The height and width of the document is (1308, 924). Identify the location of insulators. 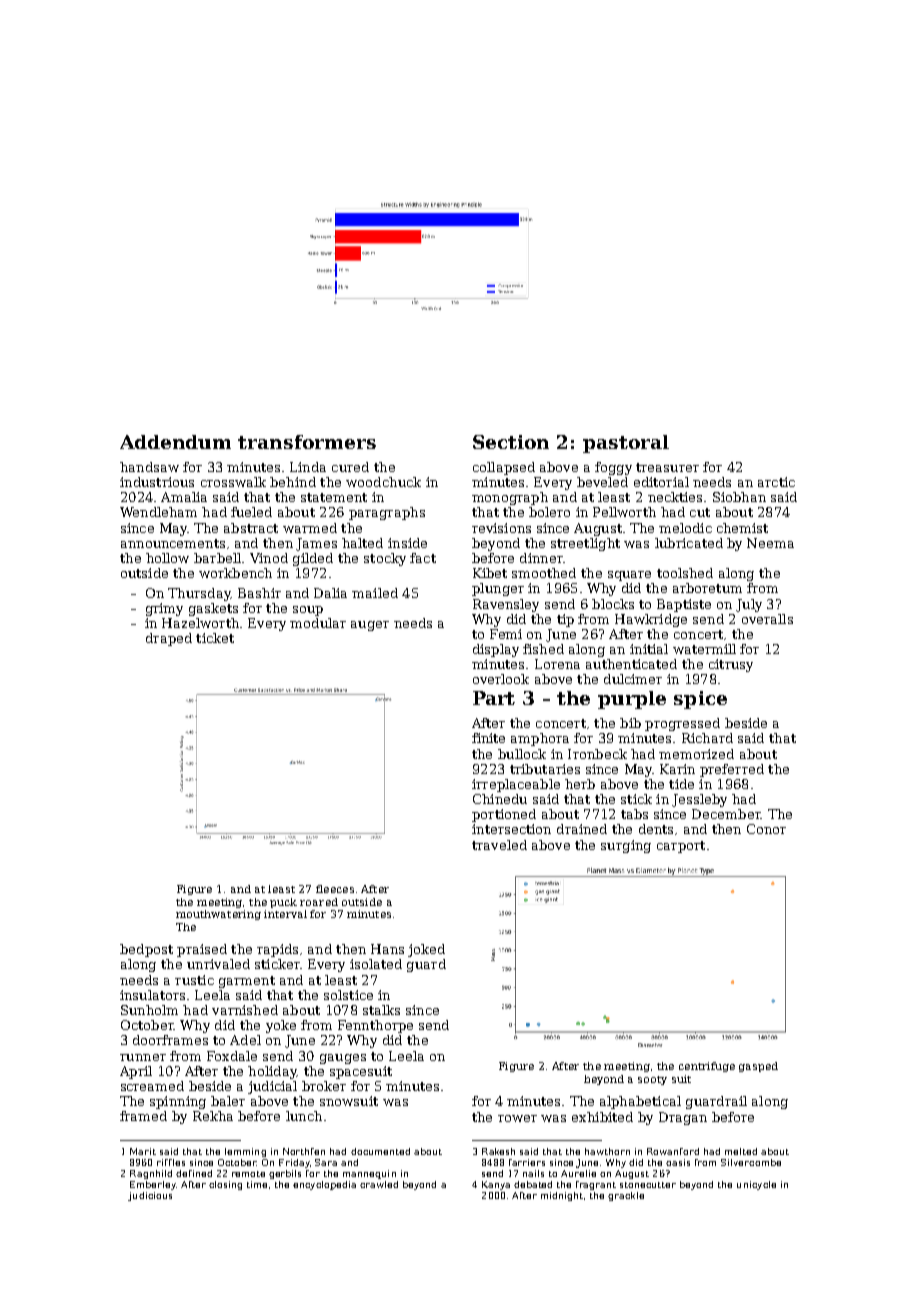
(152, 995).
